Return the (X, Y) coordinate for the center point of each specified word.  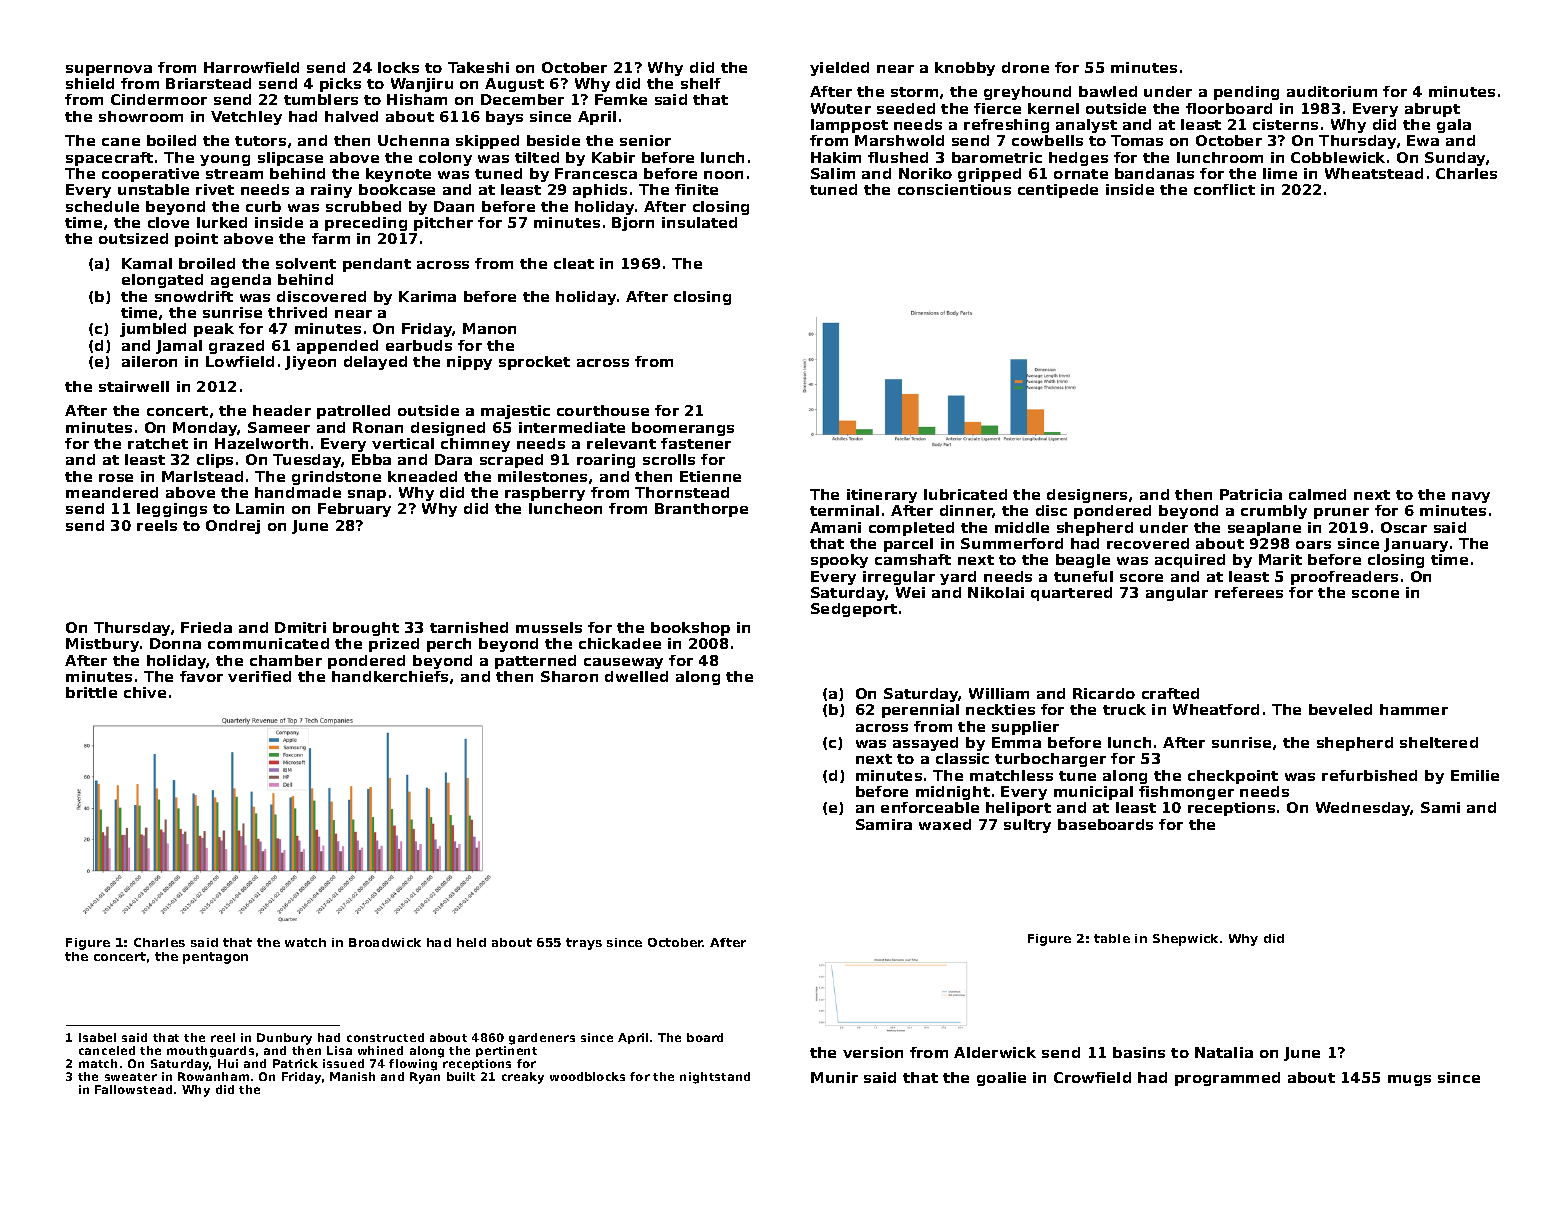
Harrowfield (251, 67)
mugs (1409, 1080)
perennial (920, 711)
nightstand (715, 1078)
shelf (701, 83)
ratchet (158, 443)
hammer (1414, 709)
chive (145, 692)
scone (1375, 594)
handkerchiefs (390, 676)
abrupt (1432, 110)
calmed (1317, 494)
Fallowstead (133, 1089)
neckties (1000, 709)
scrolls (669, 459)
